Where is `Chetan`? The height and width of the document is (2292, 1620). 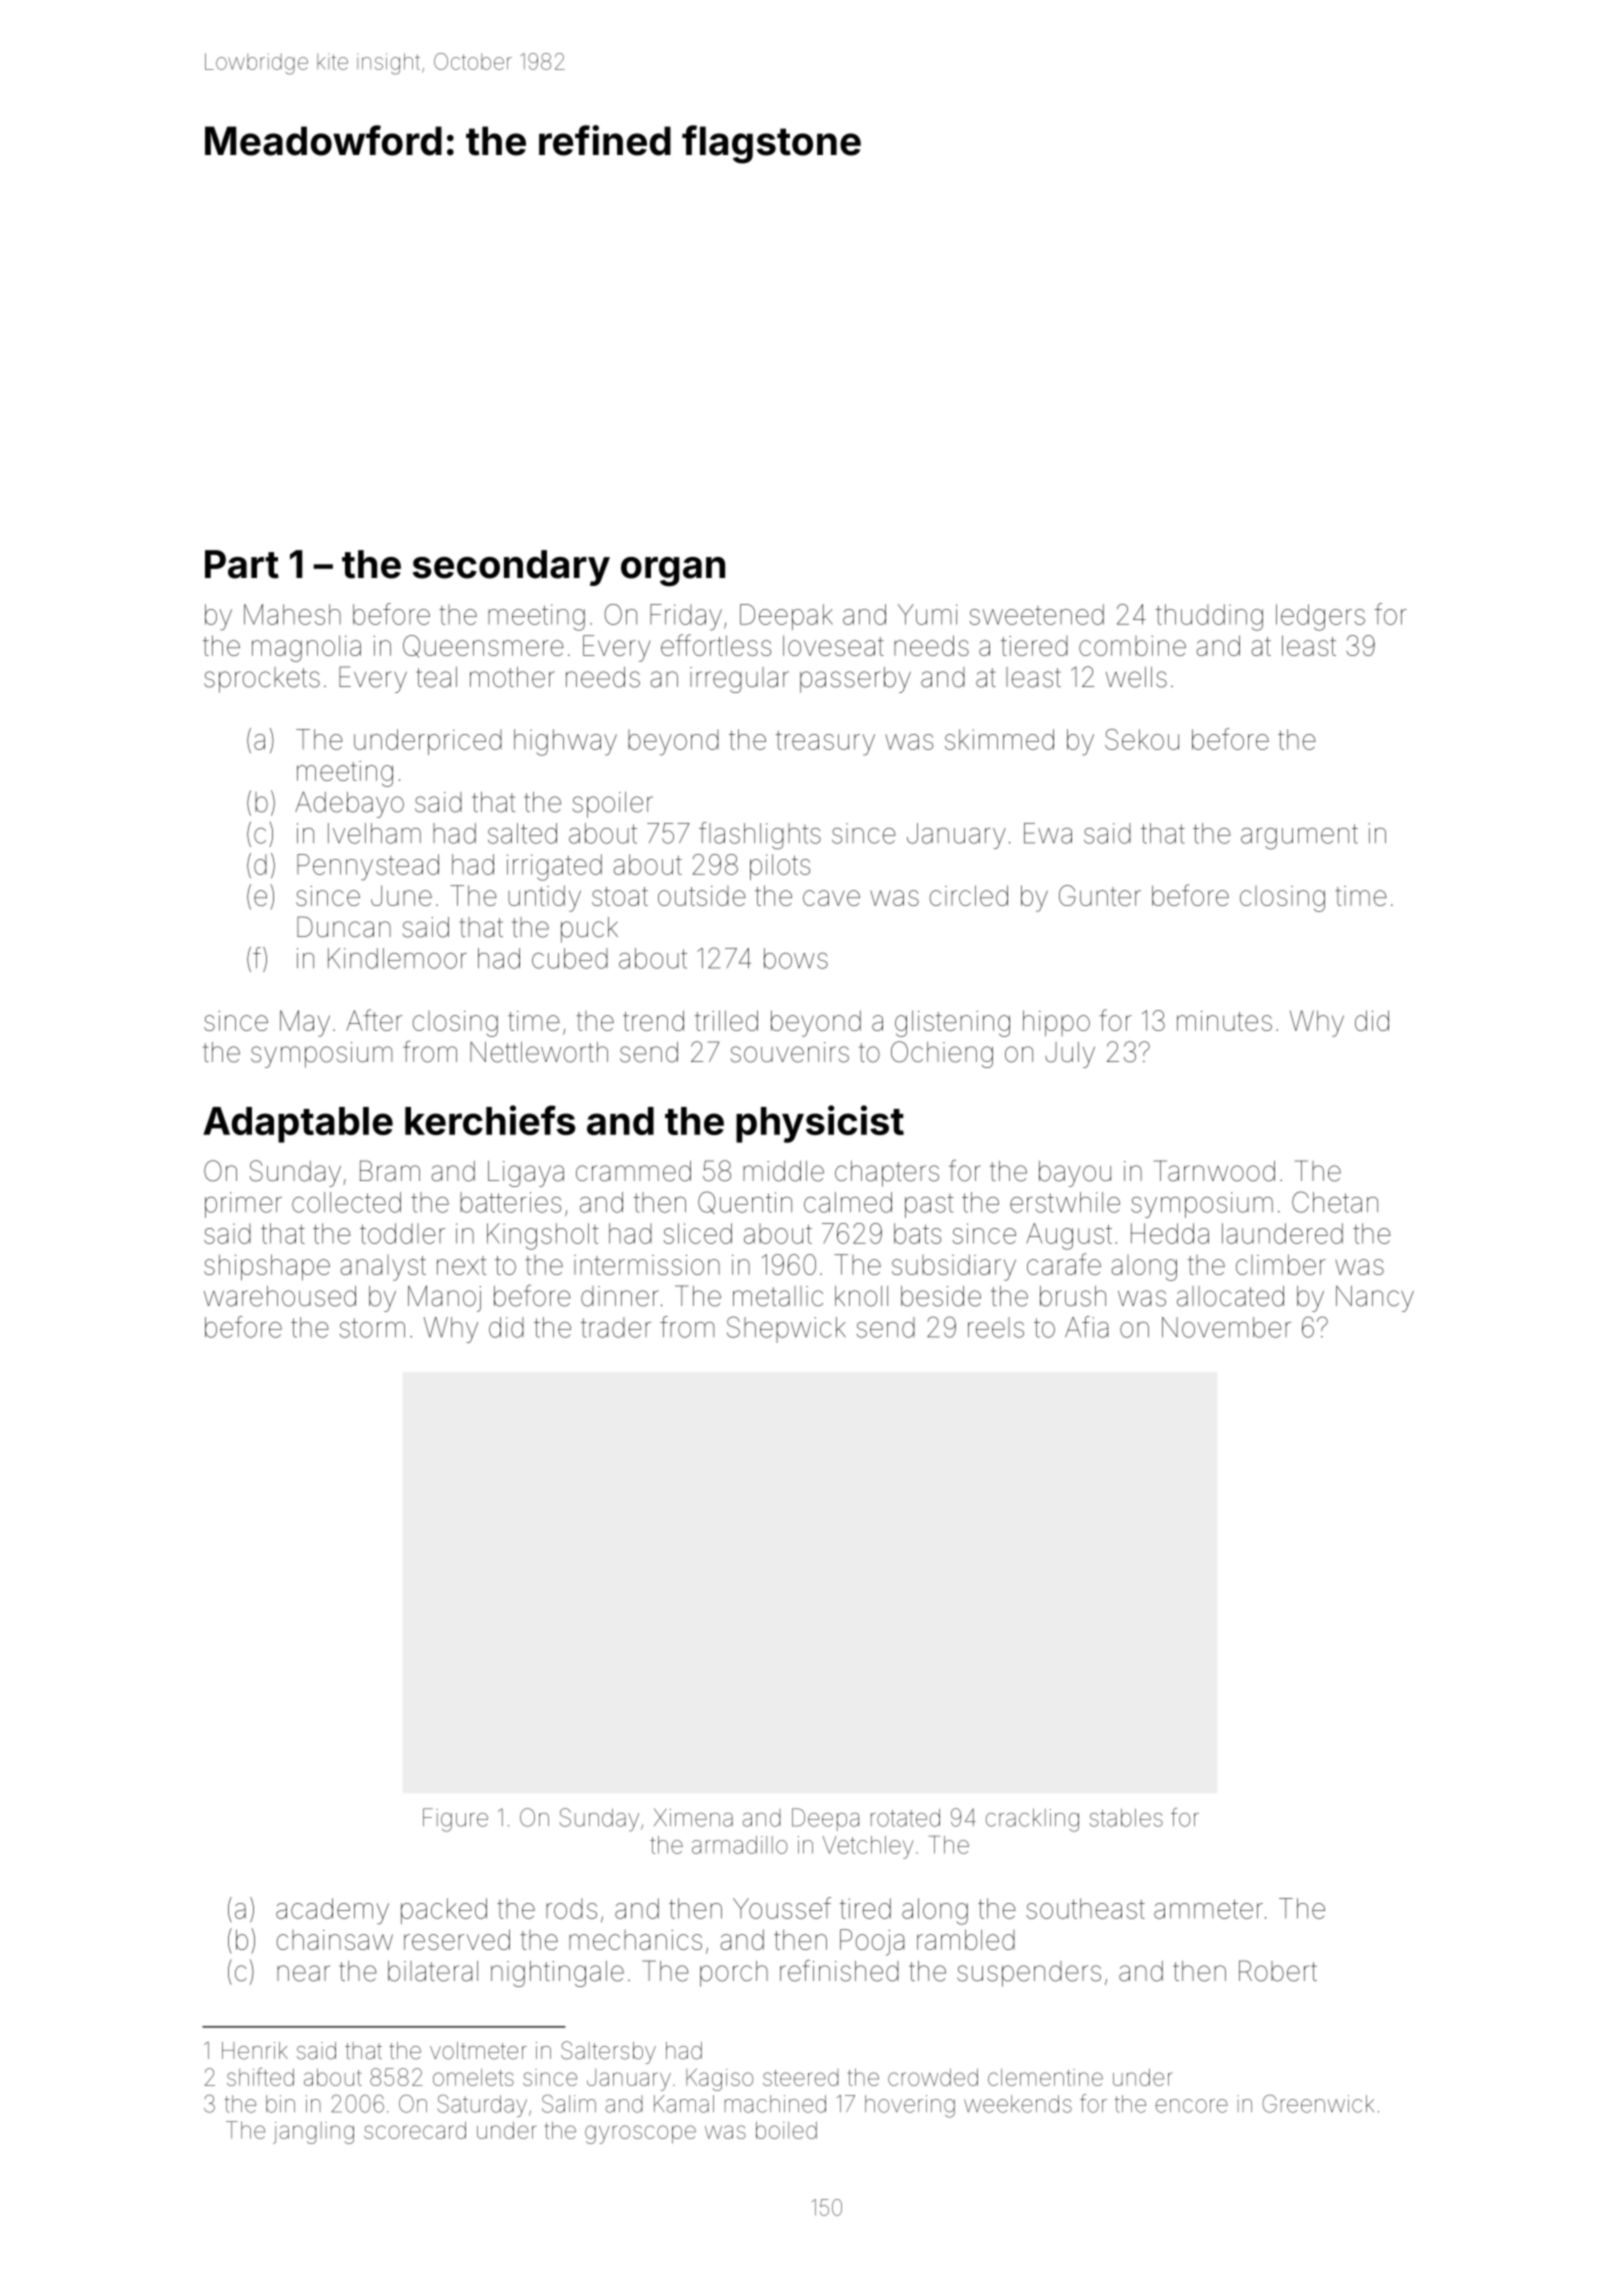 Chetan is located at coordinates (1335, 1202).
